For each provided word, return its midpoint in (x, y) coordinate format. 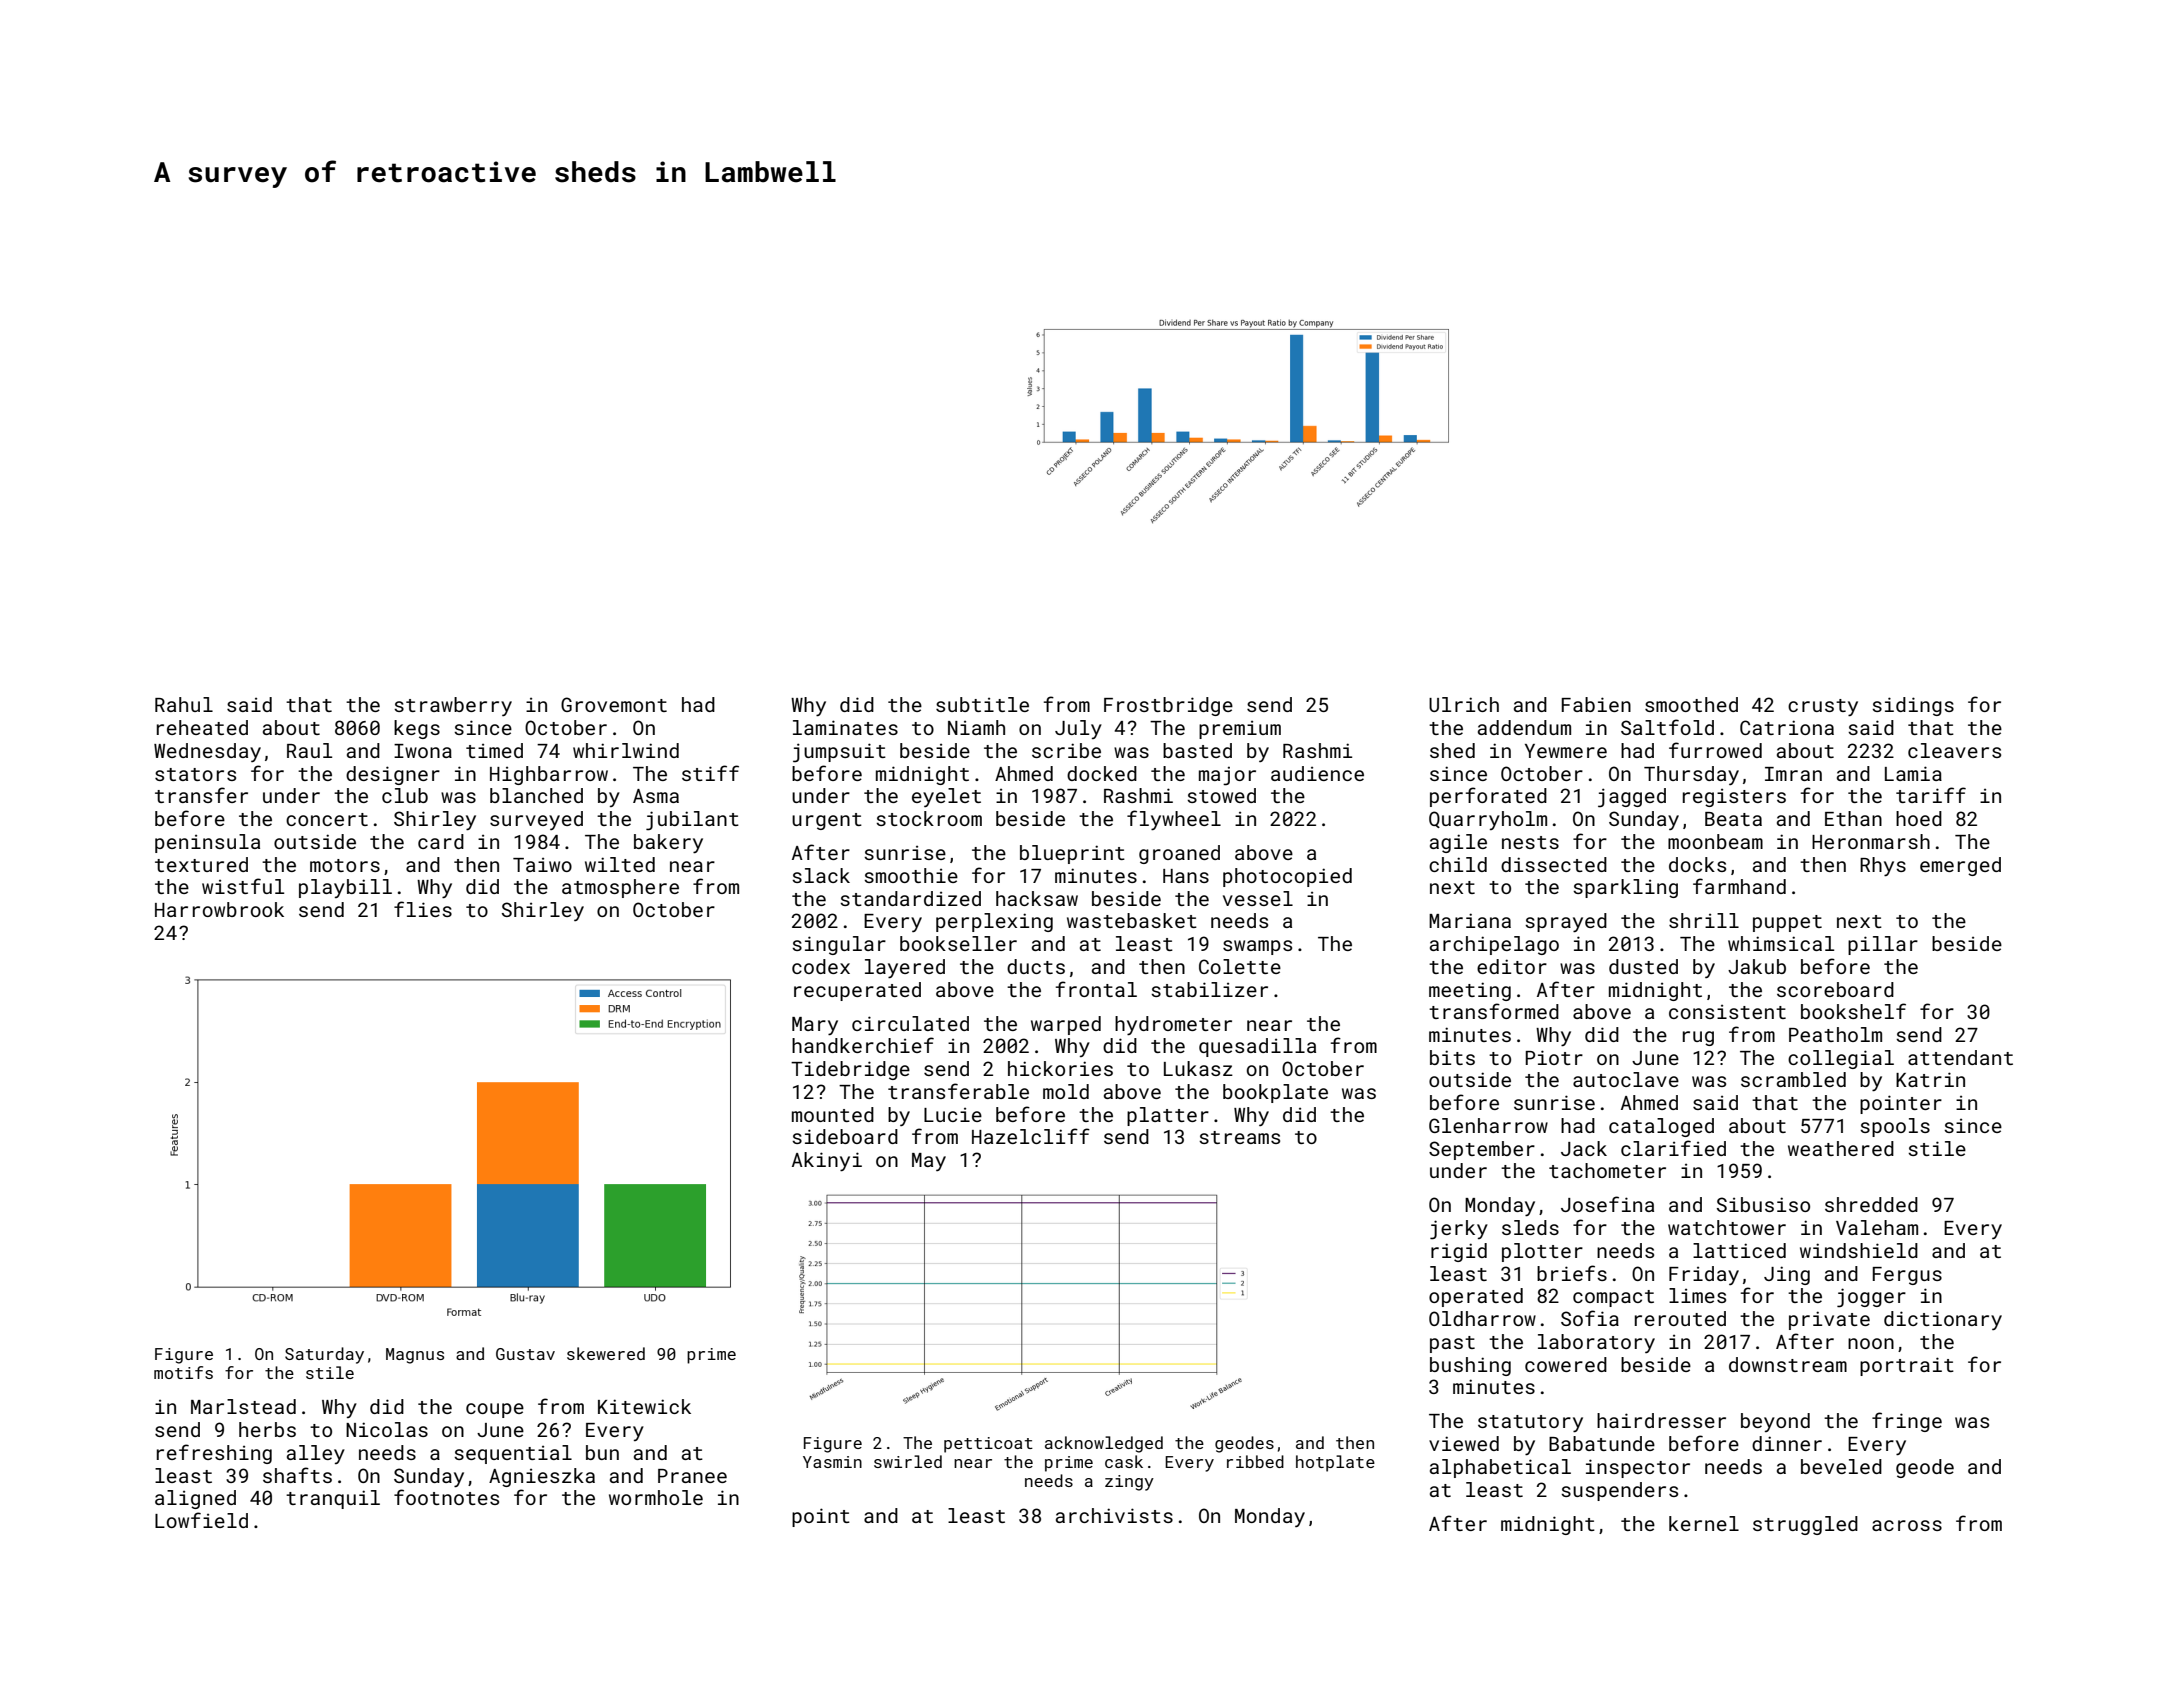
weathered (1841, 1148)
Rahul (184, 704)
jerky (1459, 1230)
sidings (1913, 706)
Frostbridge (1168, 706)
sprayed (1566, 922)
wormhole (656, 1497)
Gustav (525, 1354)
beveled (1841, 1466)
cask (1124, 1461)
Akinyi (827, 1161)
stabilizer (1209, 989)
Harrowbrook (219, 909)
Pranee (692, 1476)
